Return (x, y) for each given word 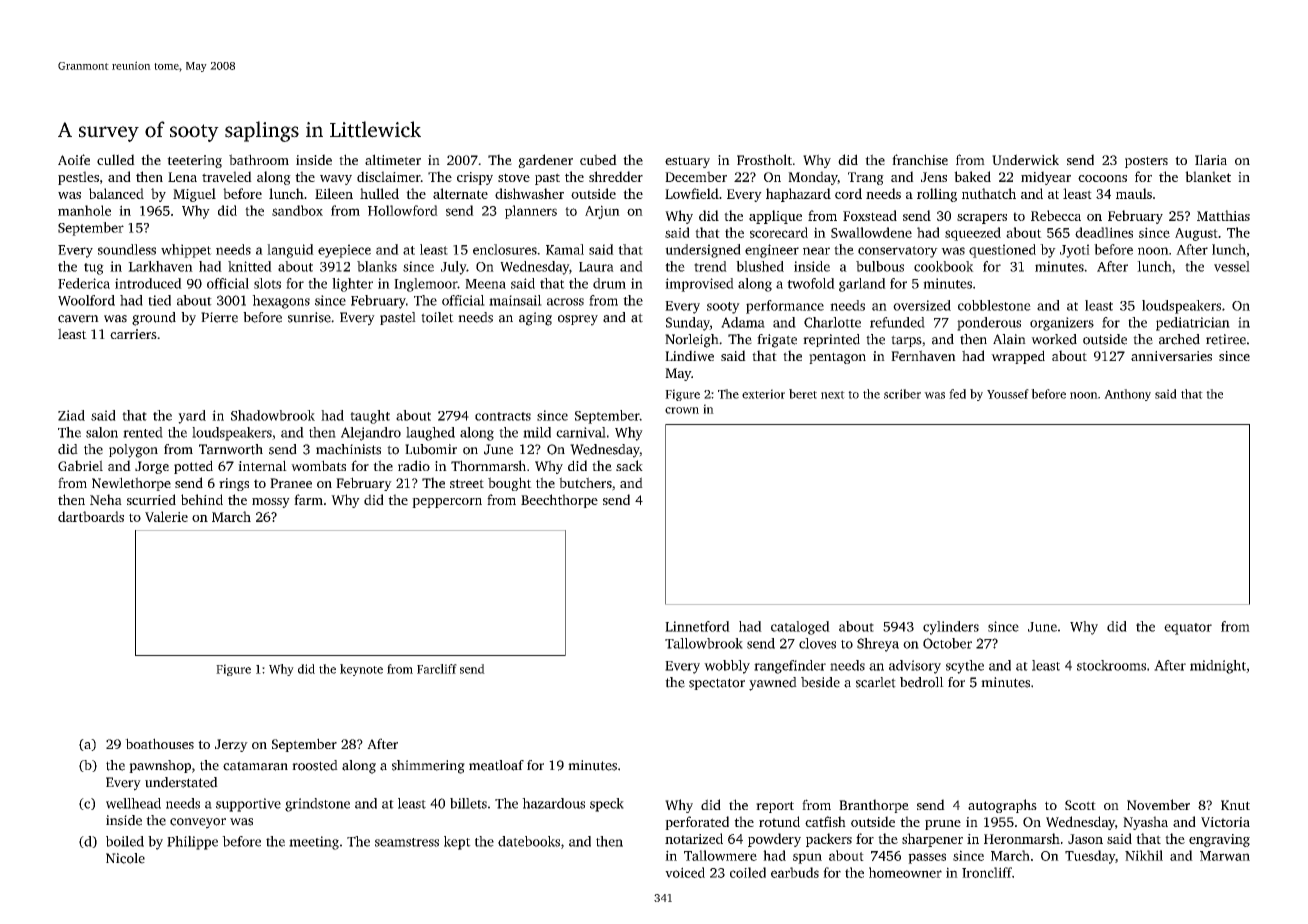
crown (682, 410)
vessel (1232, 266)
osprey (578, 320)
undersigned (703, 251)
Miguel (194, 195)
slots (267, 283)
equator (1188, 629)
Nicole (125, 858)
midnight (1218, 667)
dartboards (91, 516)
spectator (717, 684)
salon (102, 432)
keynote (361, 670)
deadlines (1104, 232)
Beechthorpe (559, 501)
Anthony (1127, 395)
